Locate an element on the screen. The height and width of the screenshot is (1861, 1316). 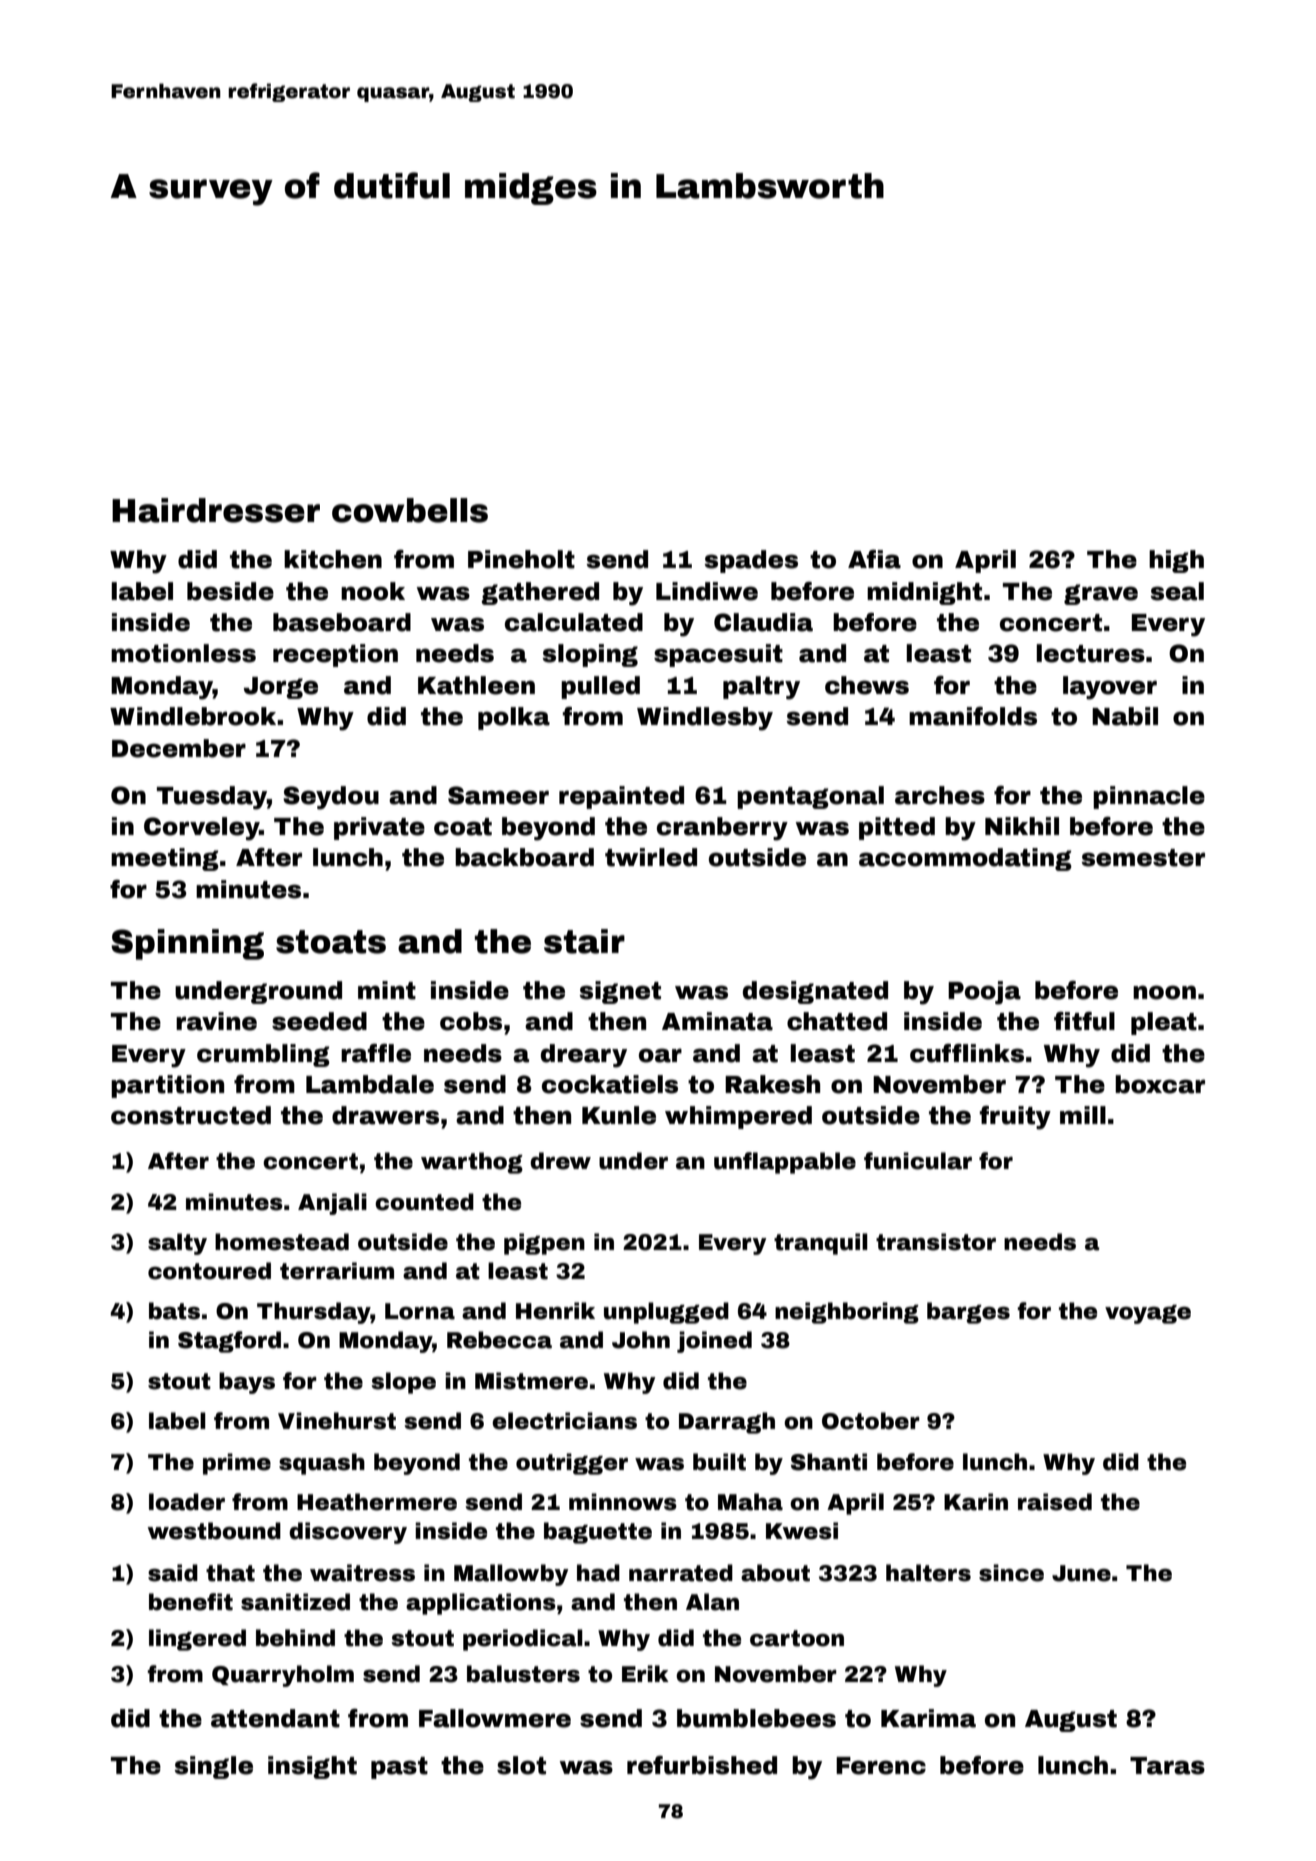
mill is located at coordinates (1083, 1115).
